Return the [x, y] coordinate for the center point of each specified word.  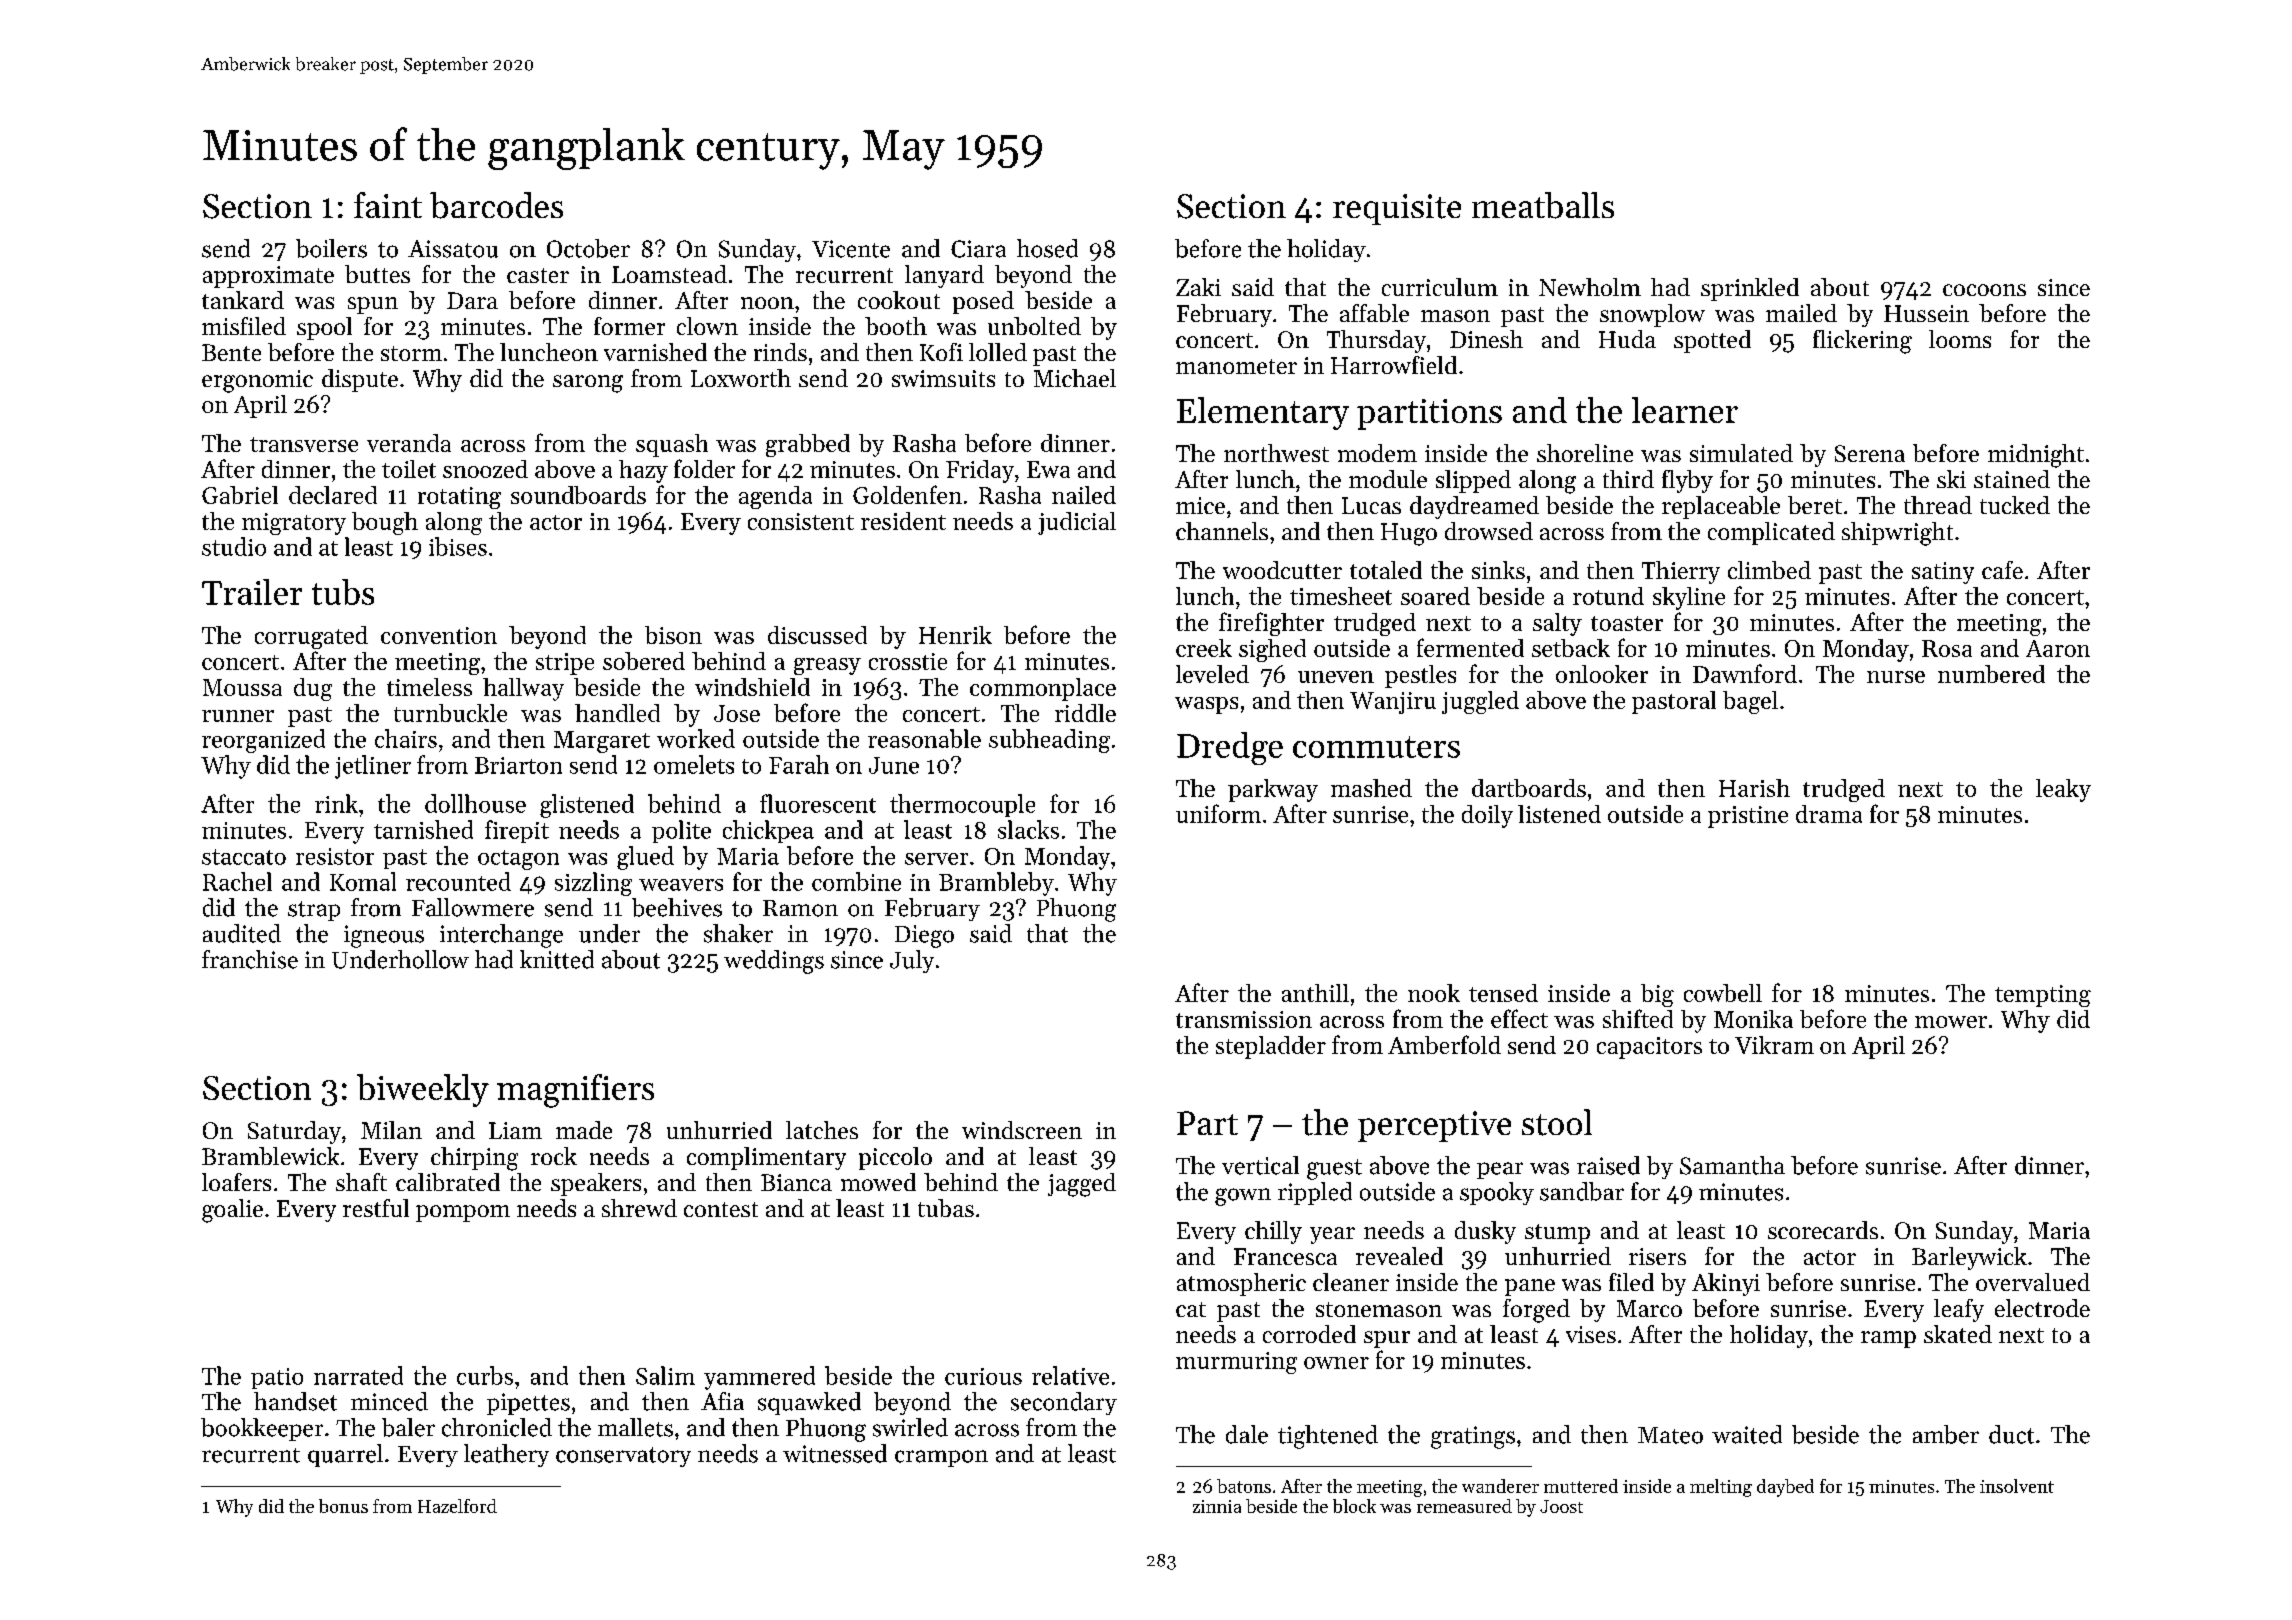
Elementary [1263, 413]
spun [373, 305]
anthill [1315, 993]
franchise [250, 959]
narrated [358, 1375]
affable [1374, 313]
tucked [2015, 505]
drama [1829, 814]
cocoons [1984, 290]
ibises [458, 546]
